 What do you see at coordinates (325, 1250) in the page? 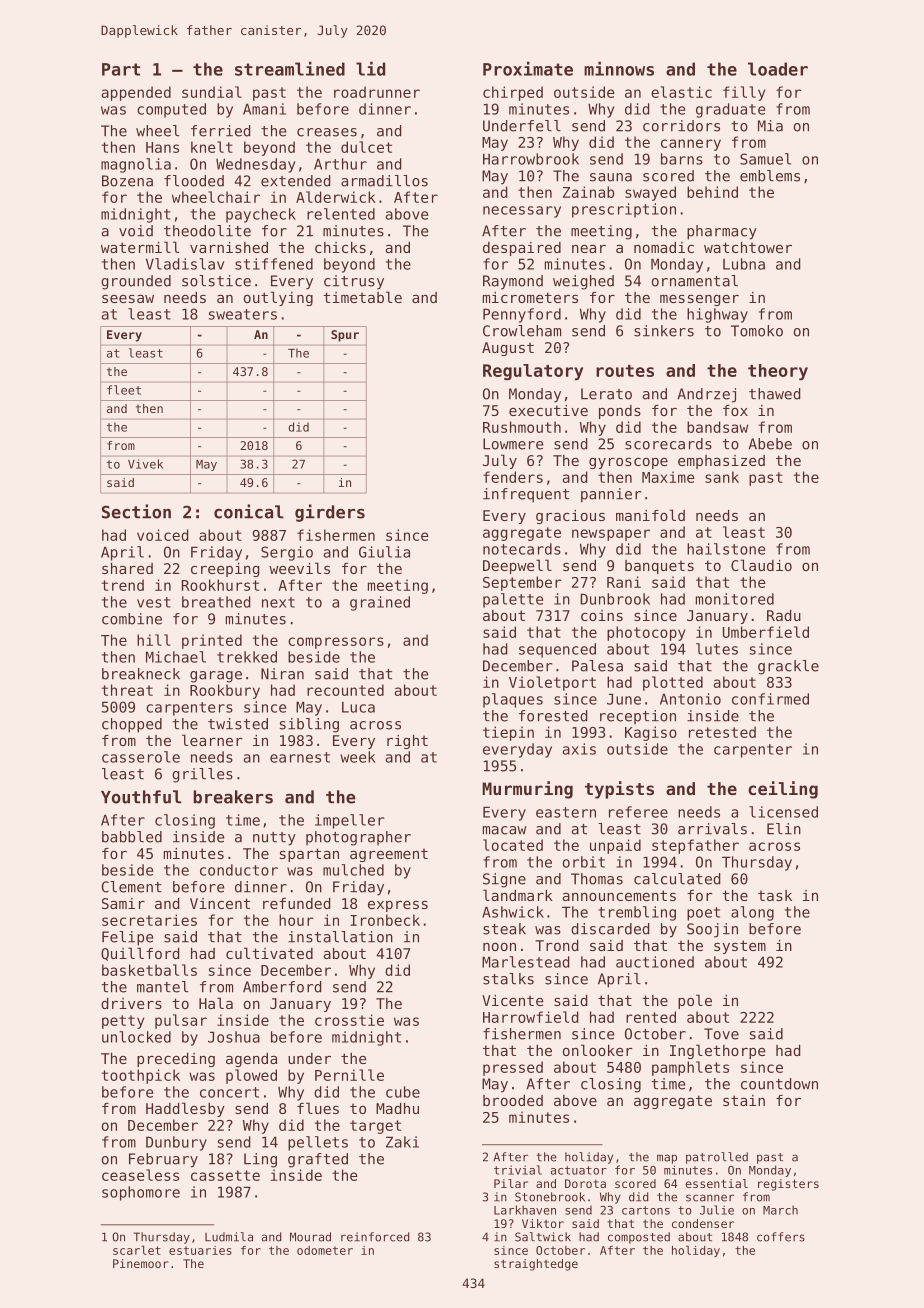
I see `odometer` at bounding box center [325, 1250].
